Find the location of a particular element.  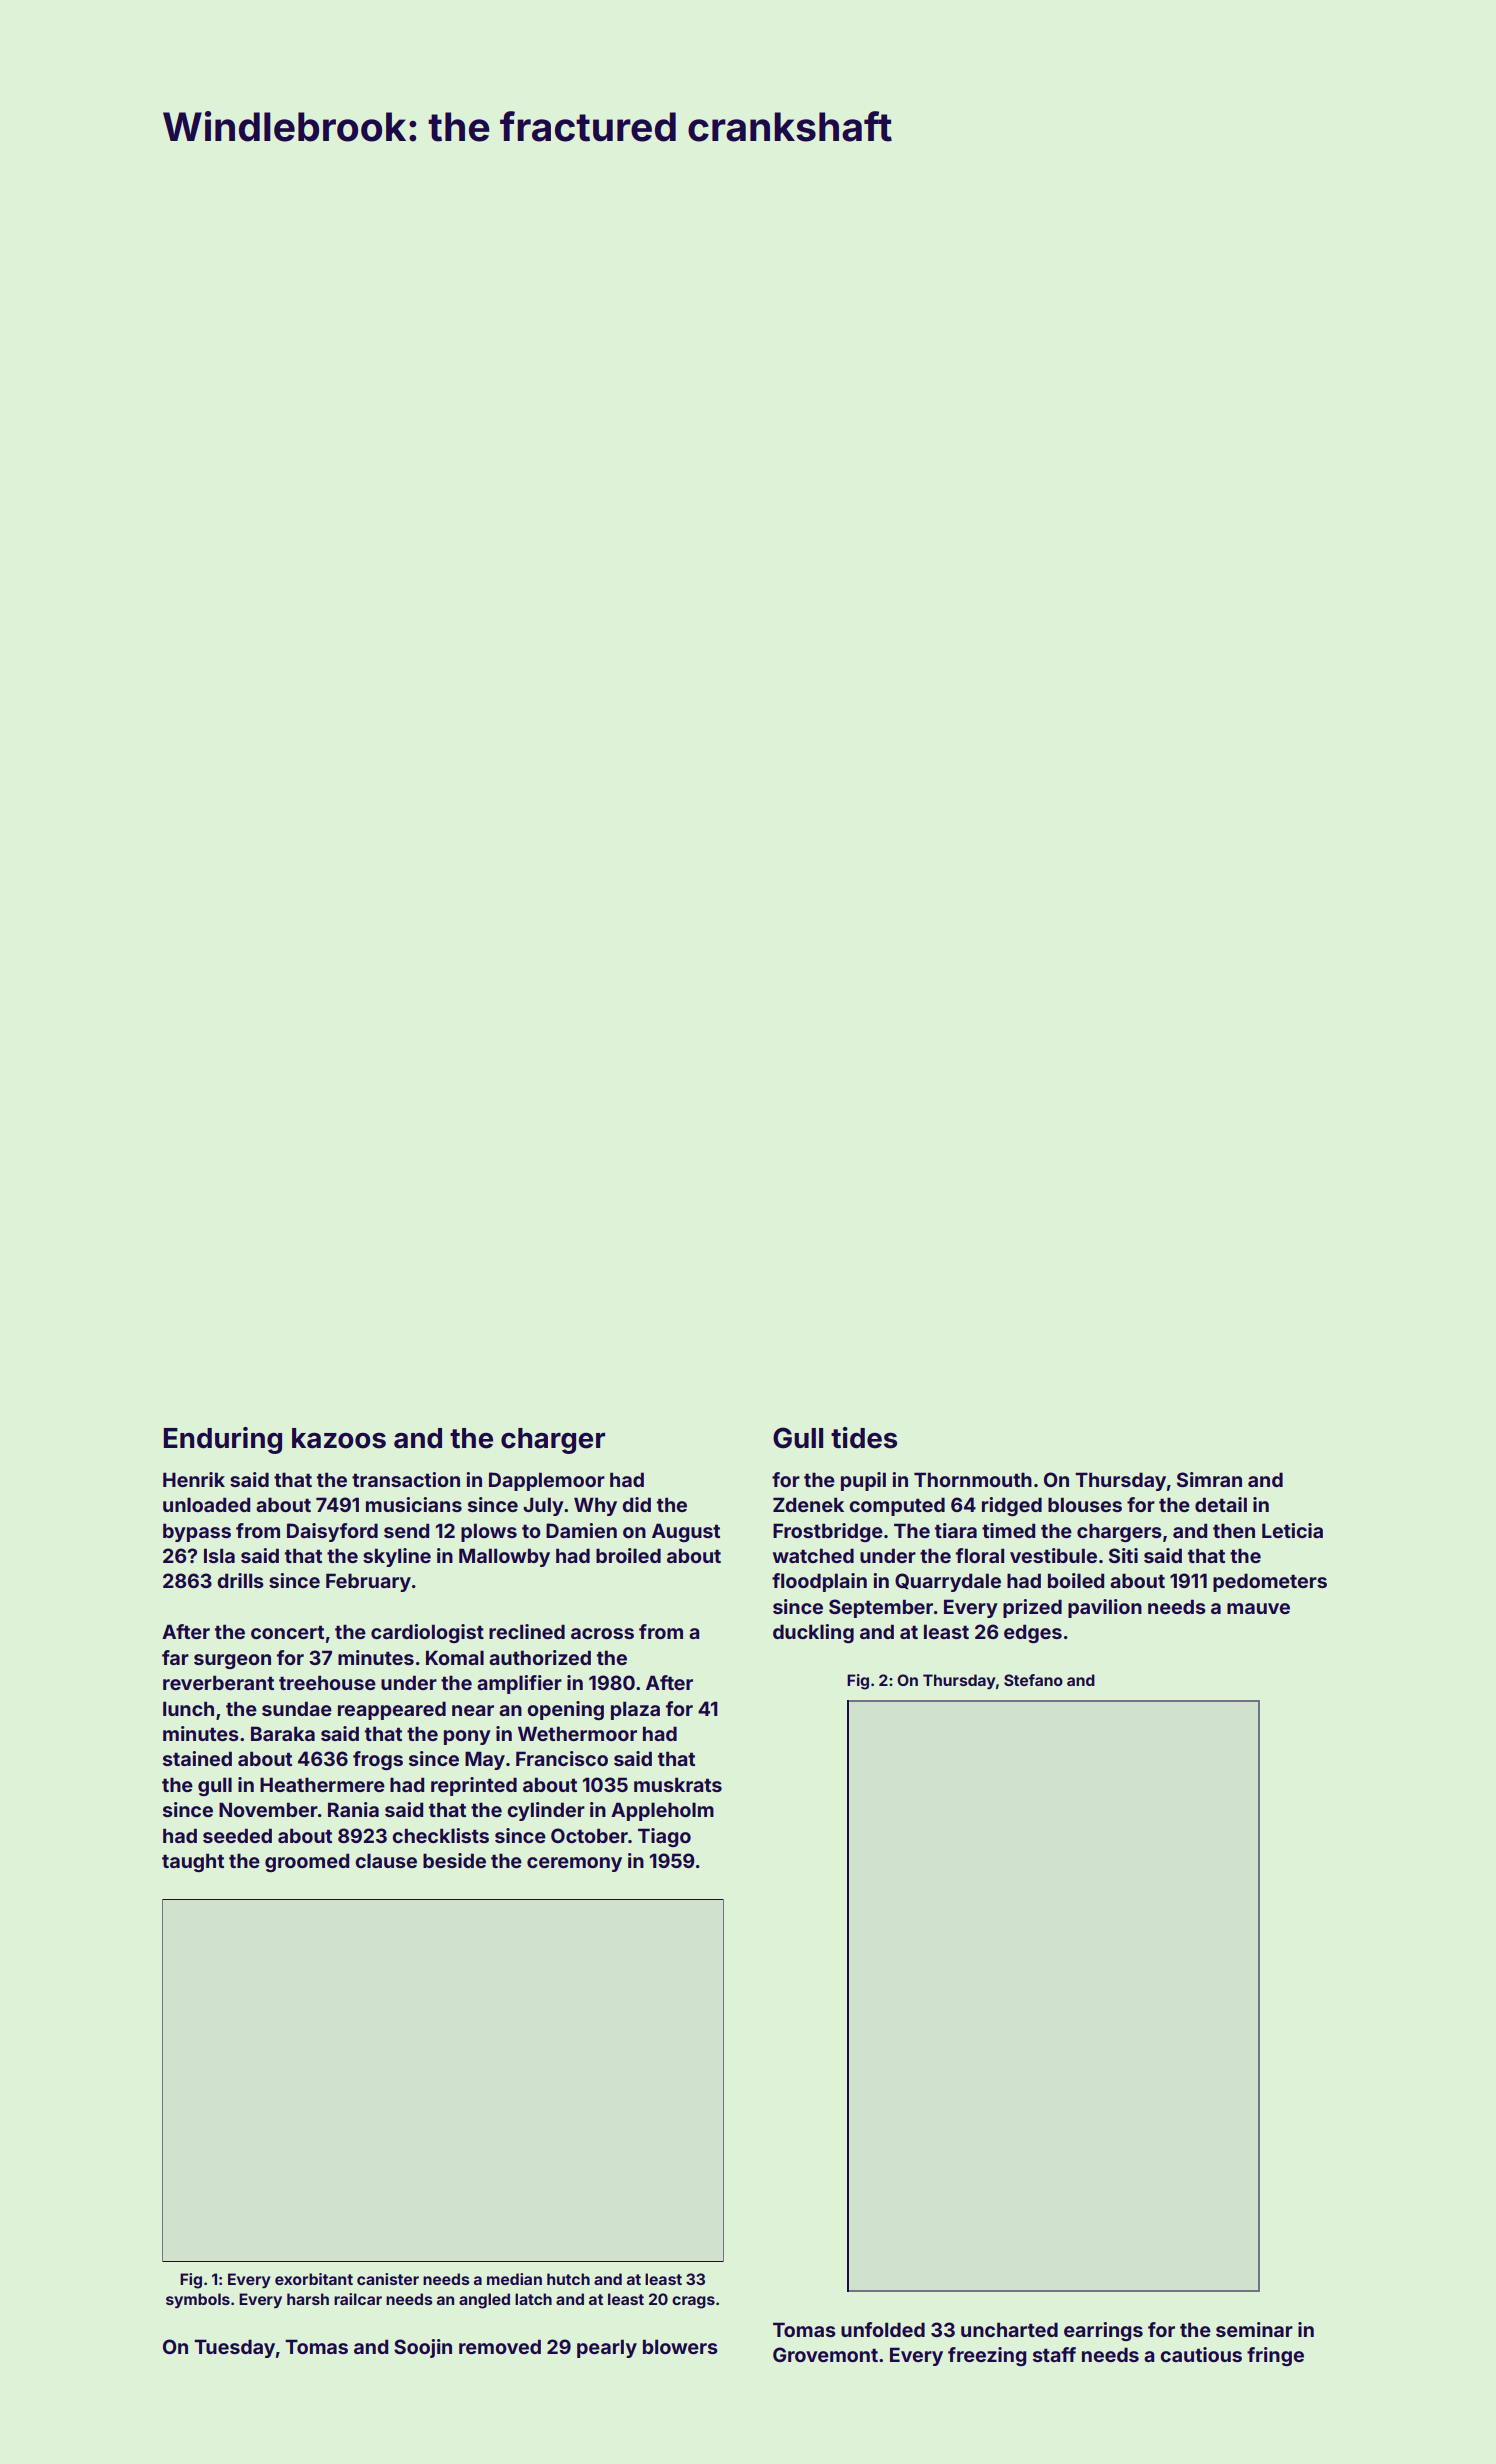

blouses is located at coordinates (1085, 1504).
